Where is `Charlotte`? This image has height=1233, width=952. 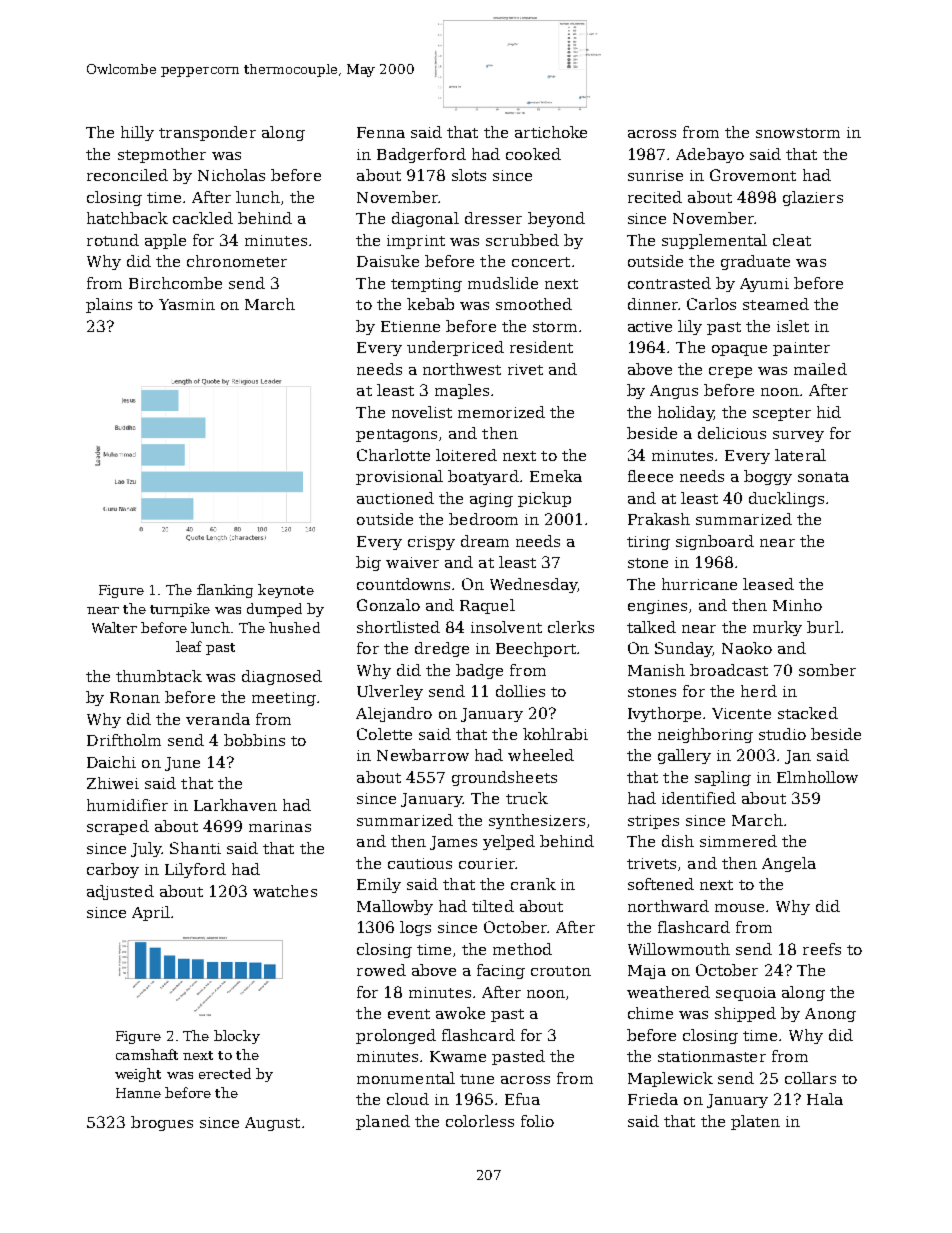 Charlotte is located at coordinates (393, 455).
